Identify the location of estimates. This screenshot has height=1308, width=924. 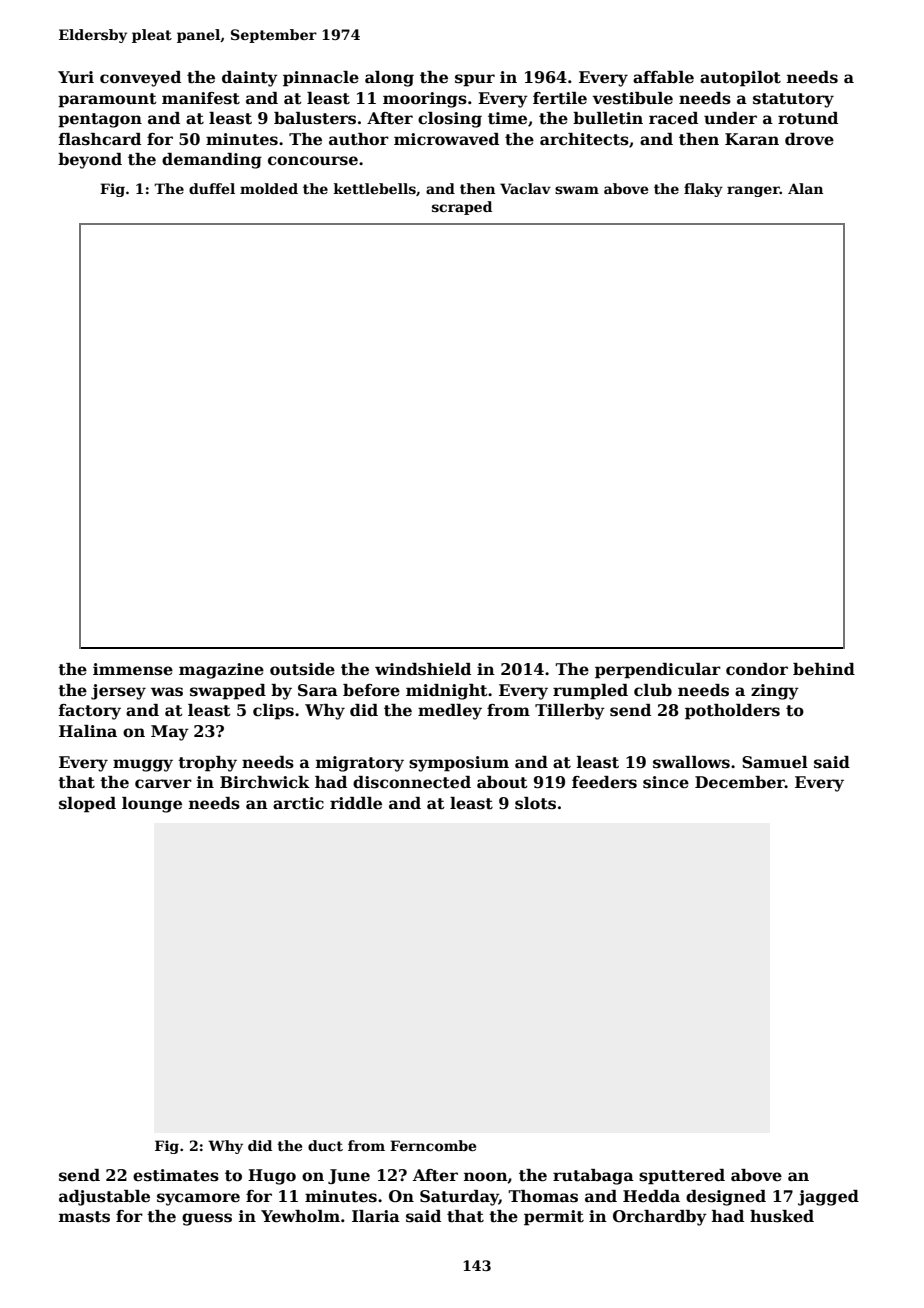
(176, 1175).
